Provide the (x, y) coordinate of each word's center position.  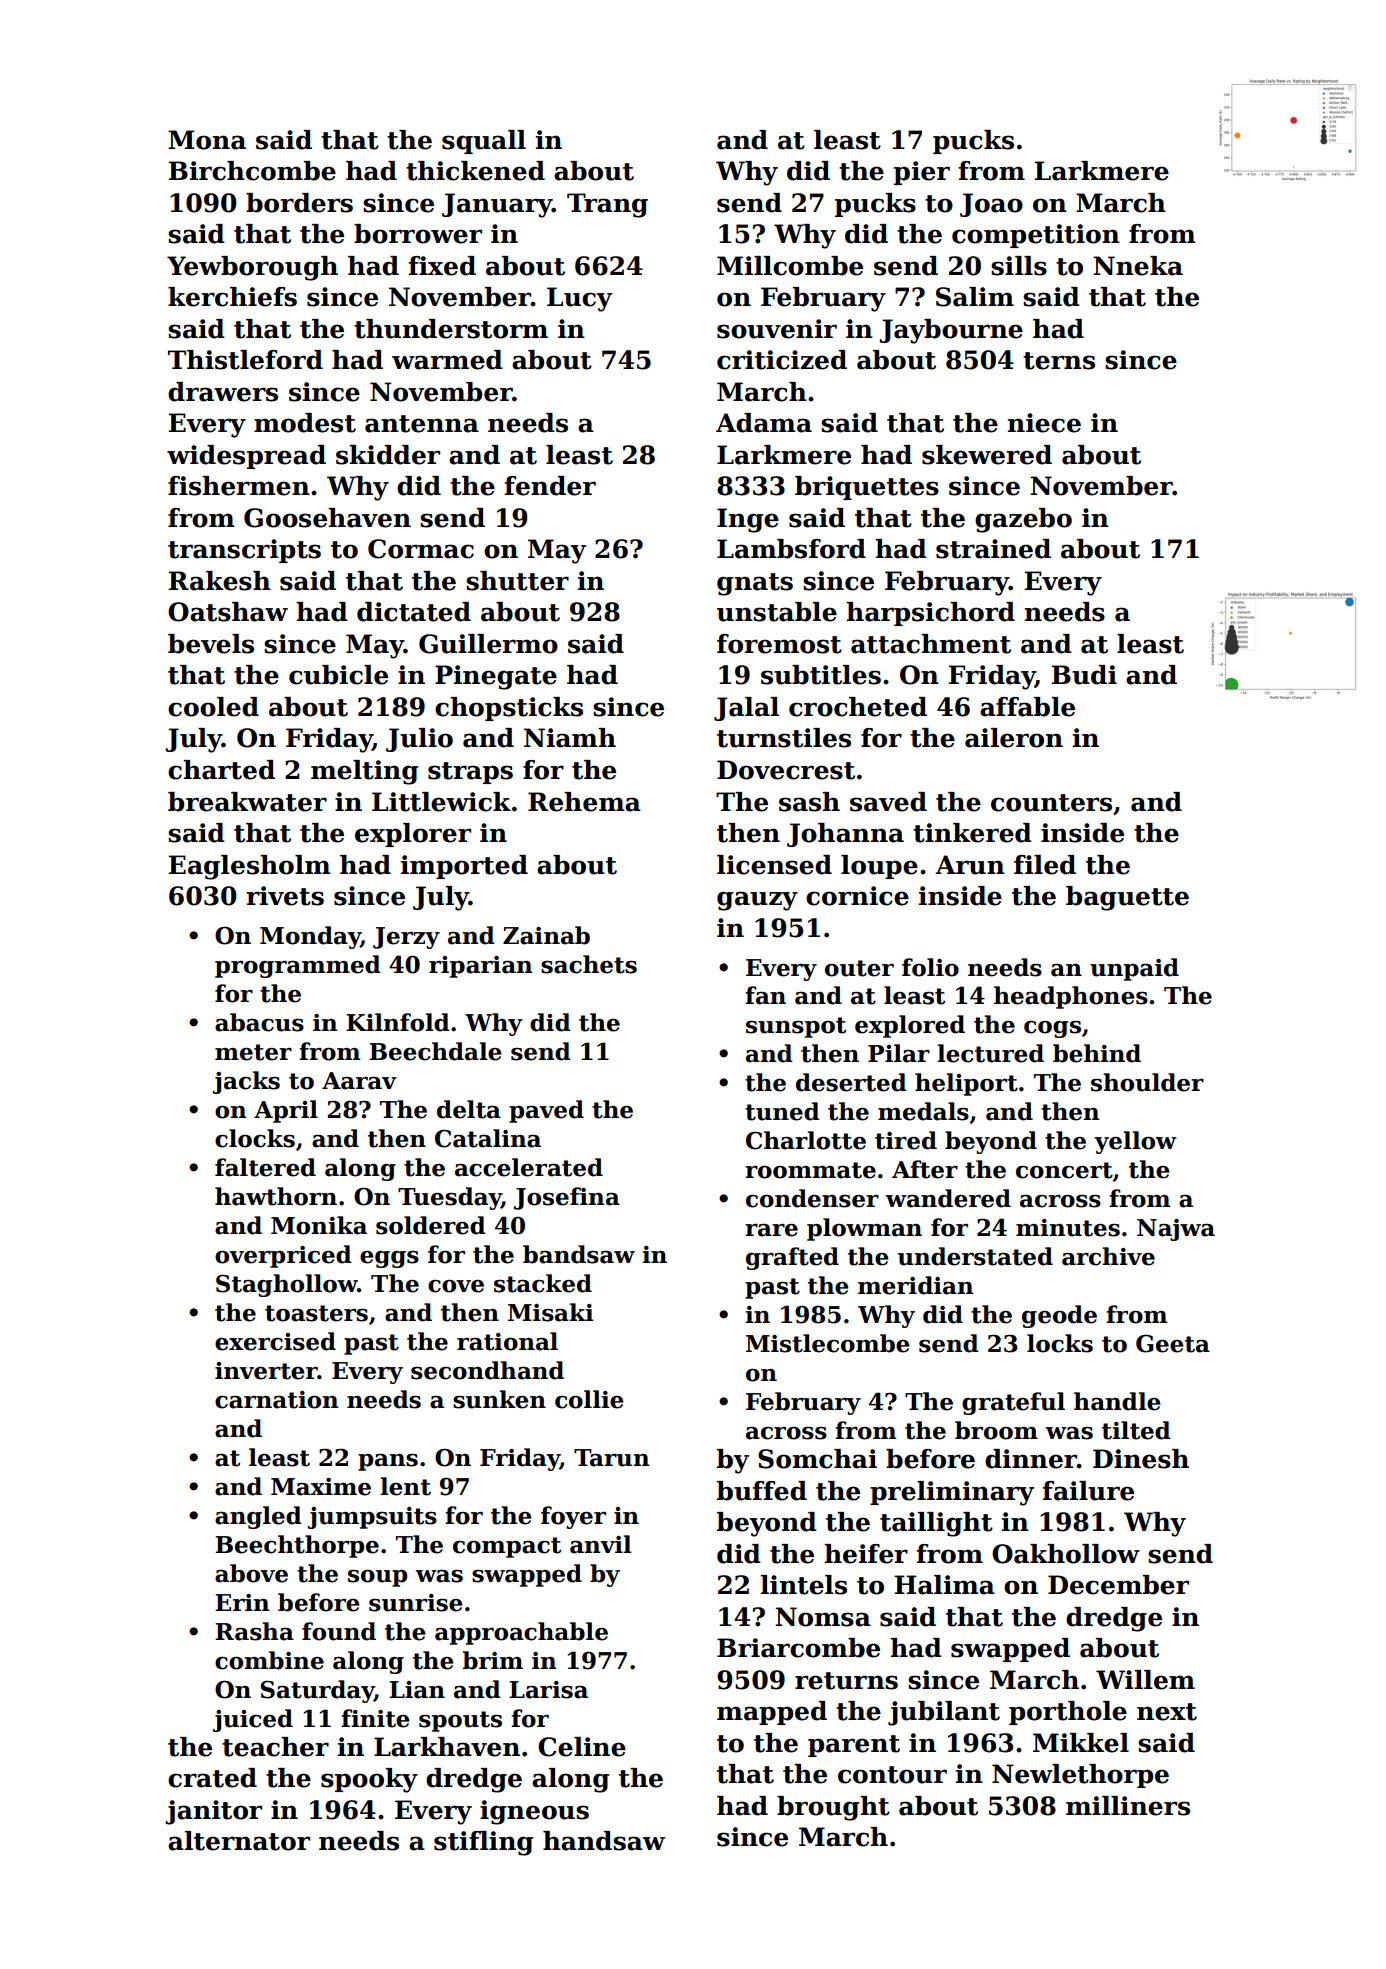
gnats (755, 584)
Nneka (1138, 266)
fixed (442, 266)
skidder (388, 455)
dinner (1031, 1459)
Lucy (579, 299)
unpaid (1134, 969)
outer (859, 968)
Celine (582, 1747)
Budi (1084, 675)
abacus (259, 1022)
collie (589, 1399)
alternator (239, 1841)
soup (377, 1578)
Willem (1145, 1680)
